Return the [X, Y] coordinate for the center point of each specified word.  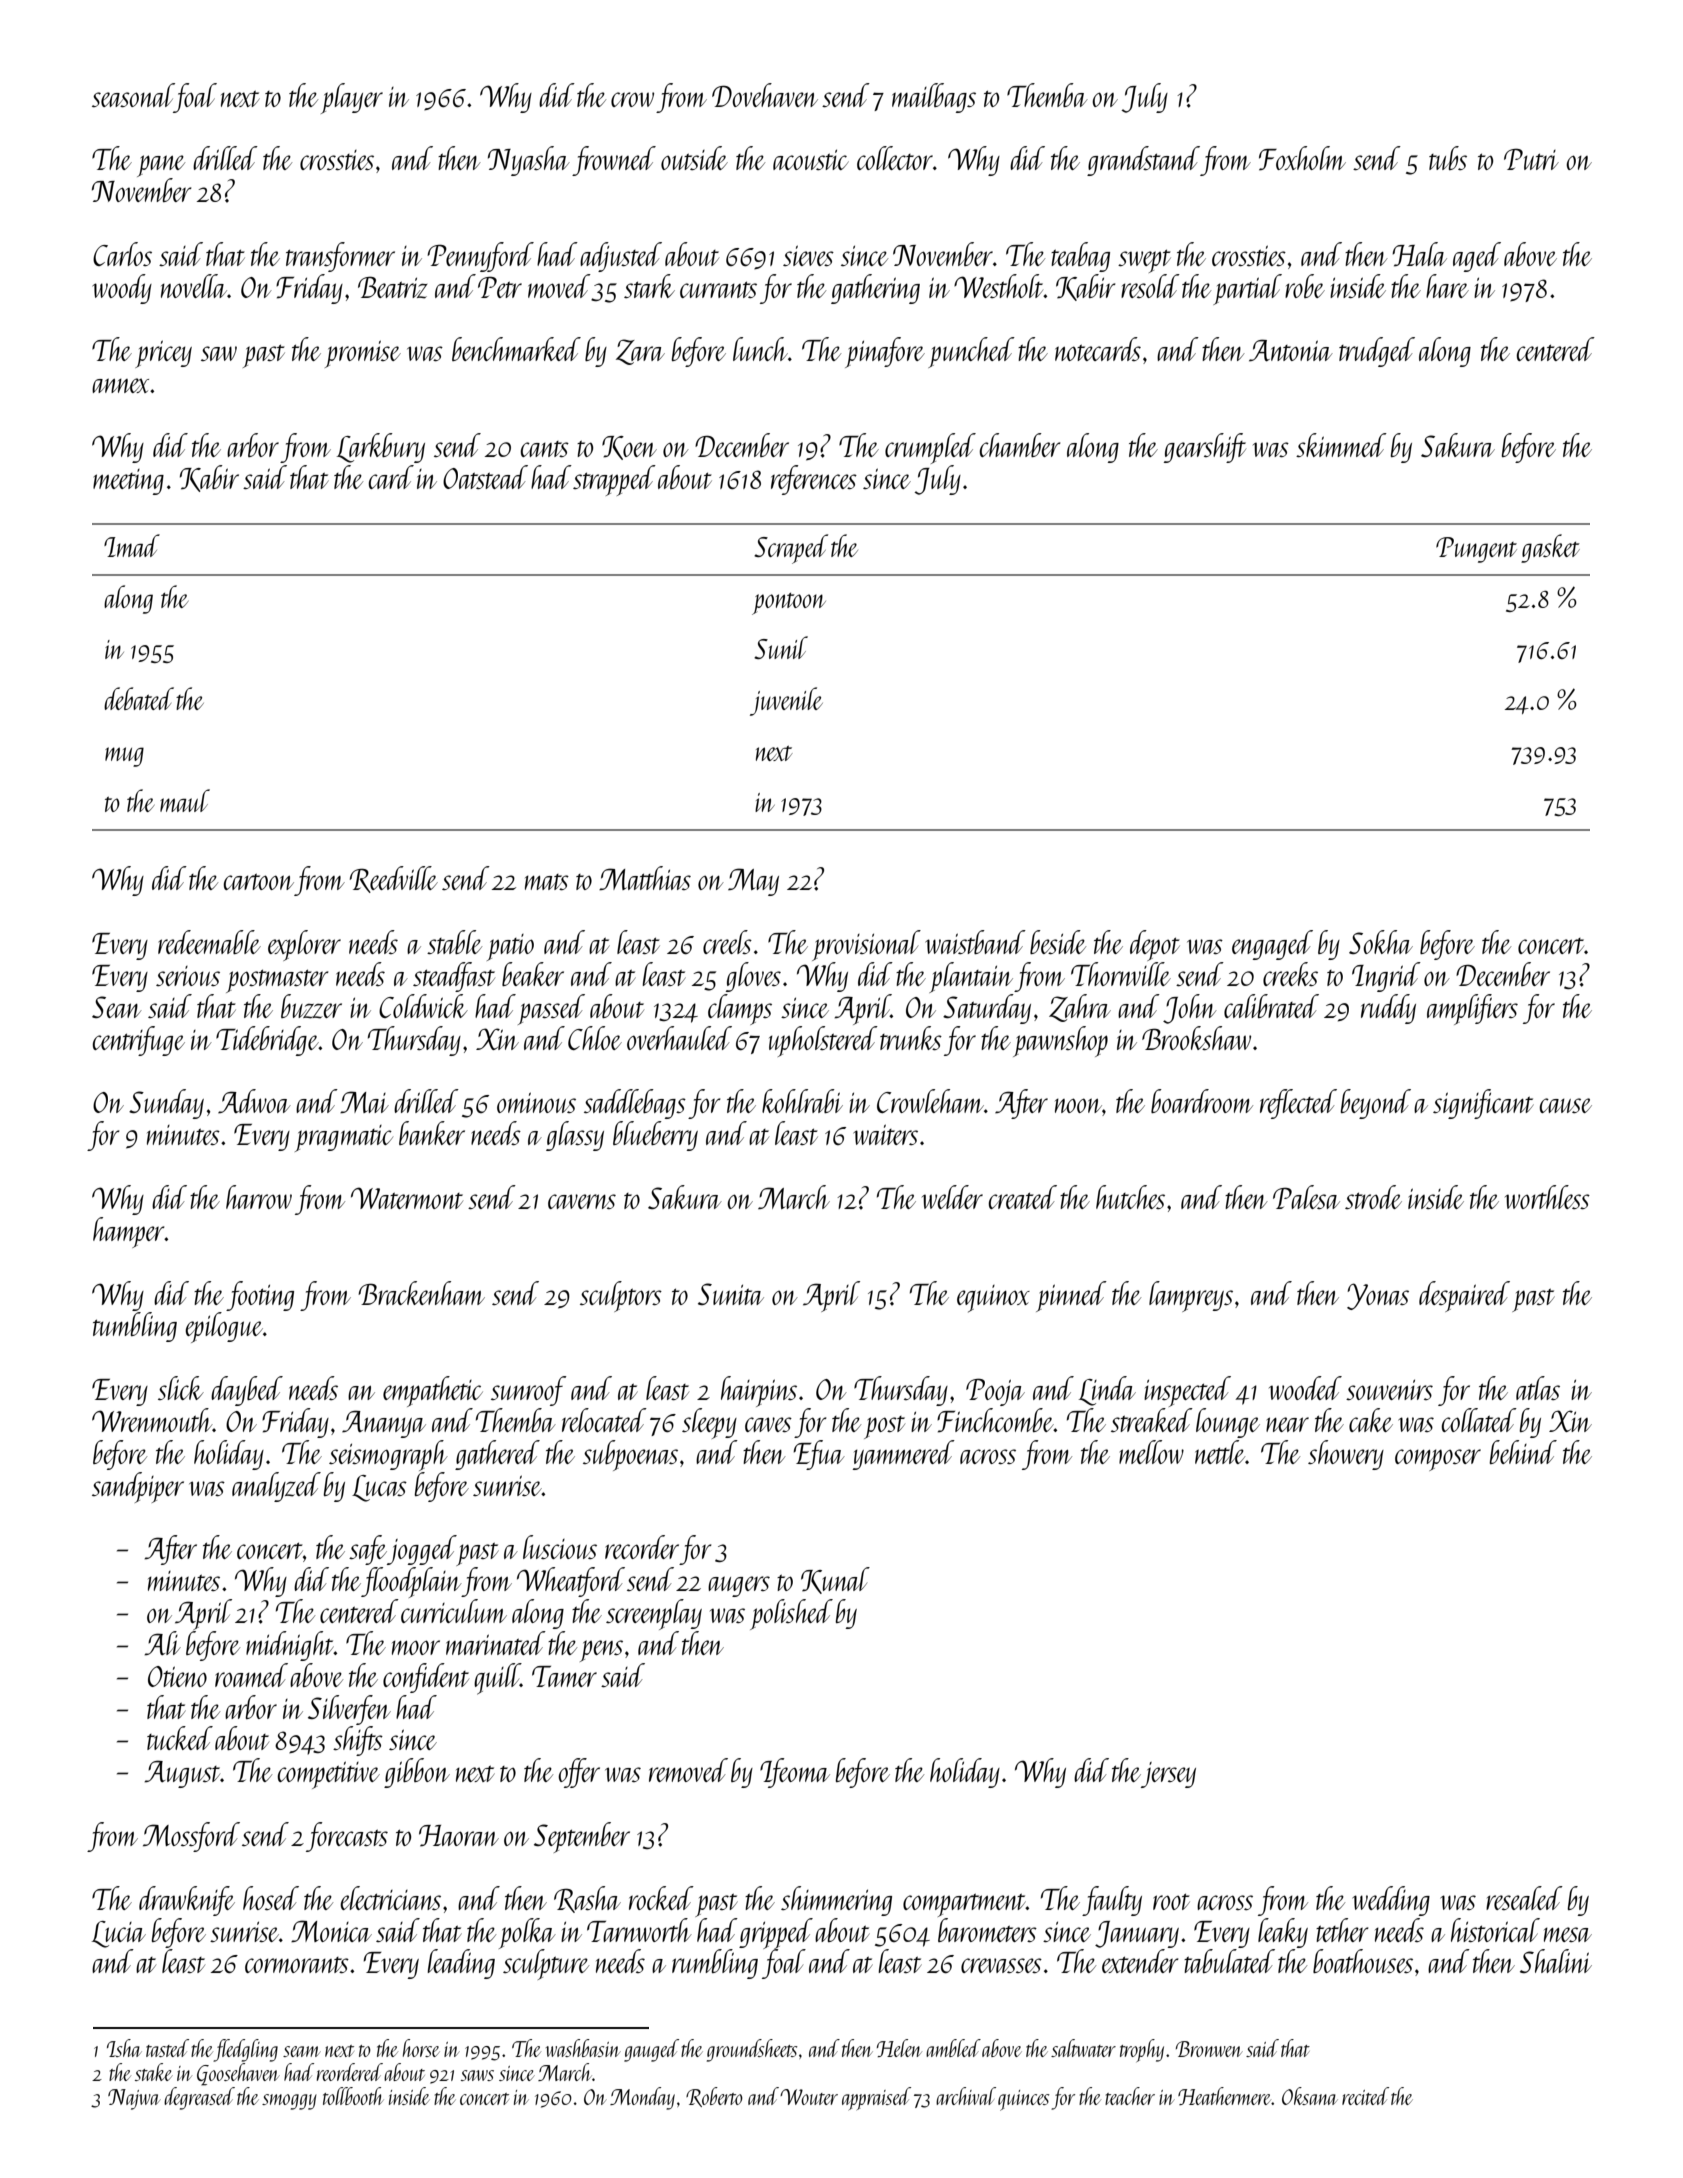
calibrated [1271, 1006]
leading [461, 1964]
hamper [129, 1232]
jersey [1168, 1775]
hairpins [759, 1391]
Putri [1531, 159]
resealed [1524, 1898]
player [352, 98]
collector [895, 158]
